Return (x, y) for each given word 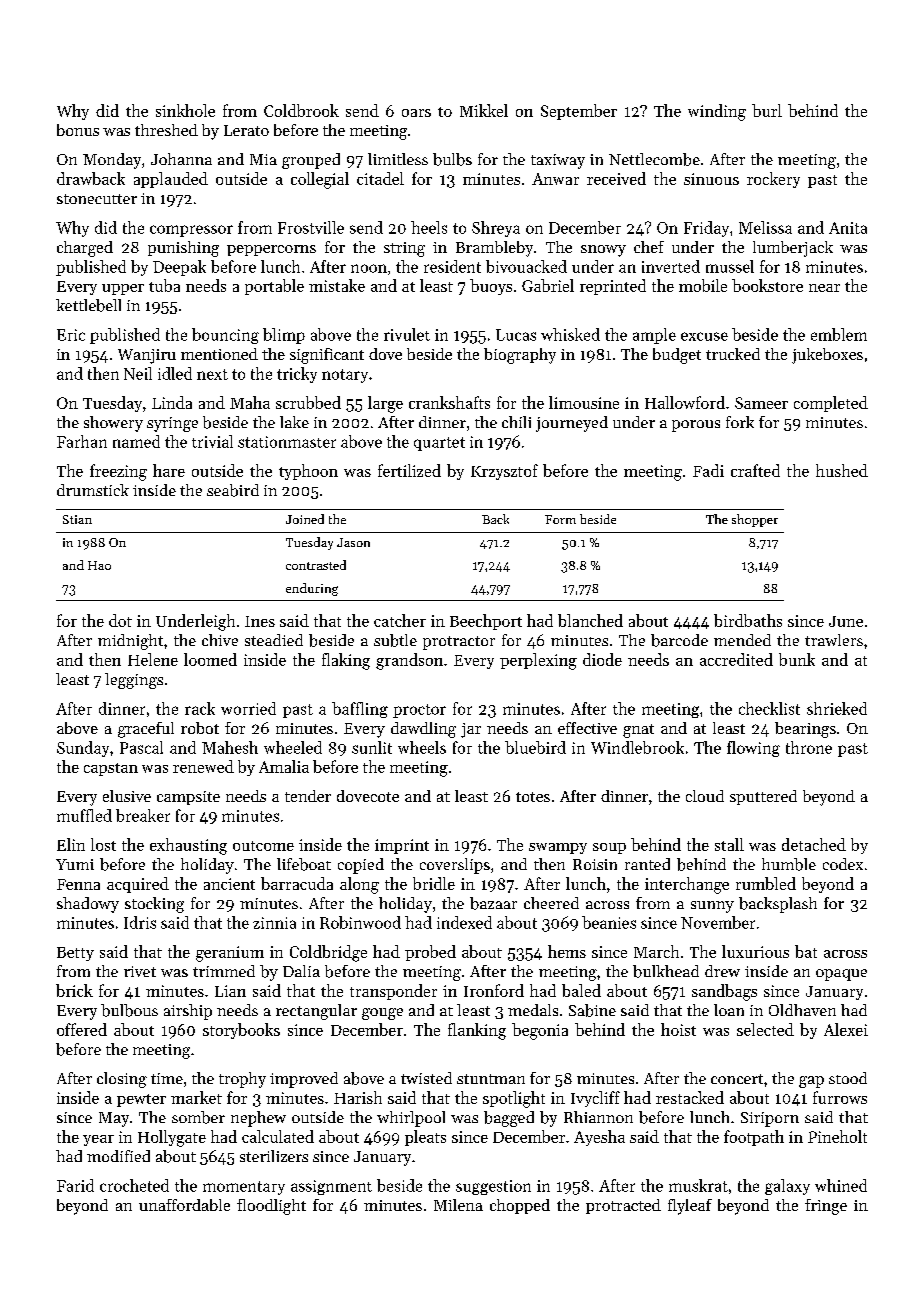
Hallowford (685, 402)
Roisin (595, 864)
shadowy (88, 905)
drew (722, 971)
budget (677, 356)
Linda (172, 402)
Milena (458, 1205)
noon (369, 268)
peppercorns (271, 250)
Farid (75, 1185)
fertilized (409, 470)
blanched (590, 620)
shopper (755, 520)
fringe (826, 1207)
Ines (260, 621)
